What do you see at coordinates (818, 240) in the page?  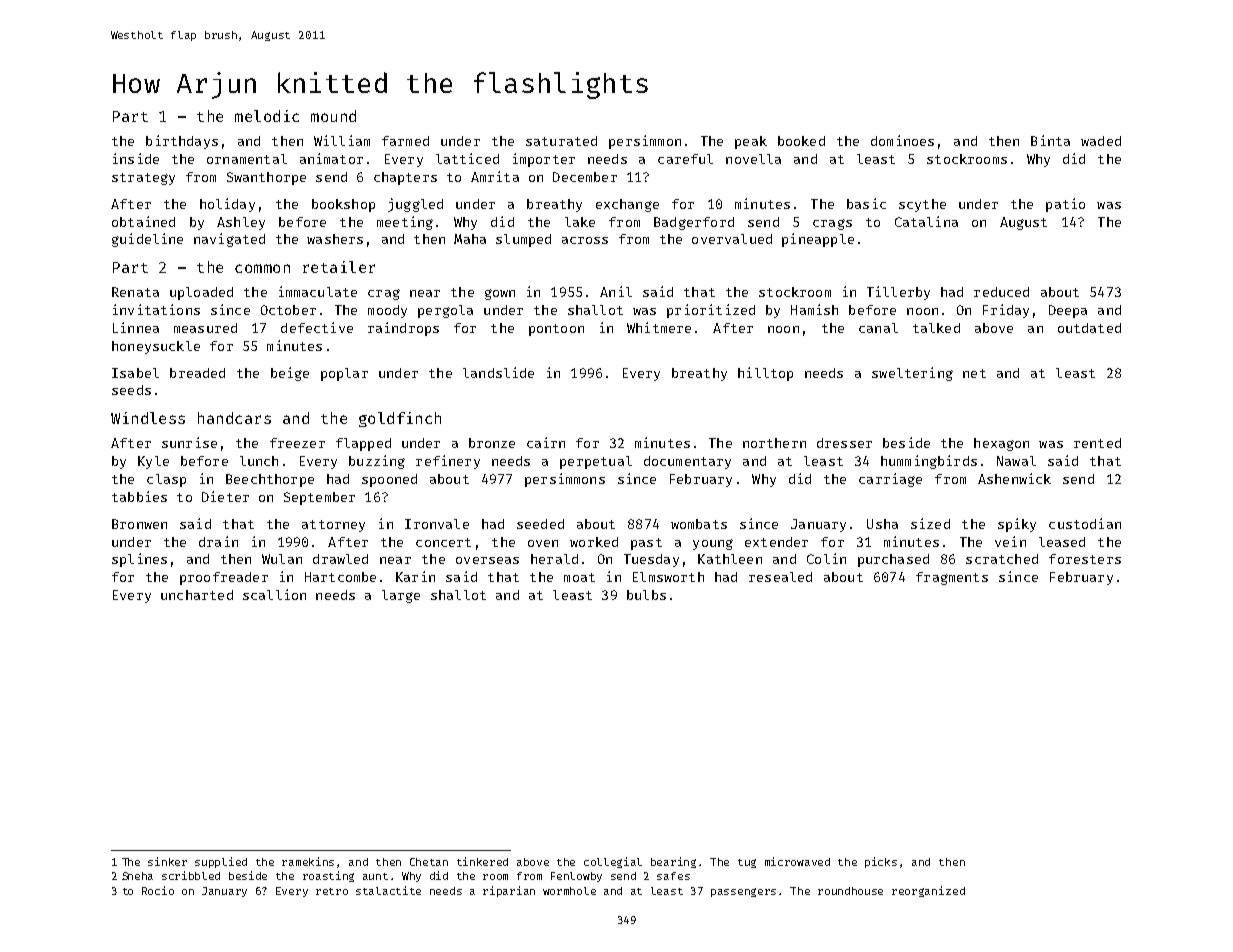 I see `pineapple` at bounding box center [818, 240].
